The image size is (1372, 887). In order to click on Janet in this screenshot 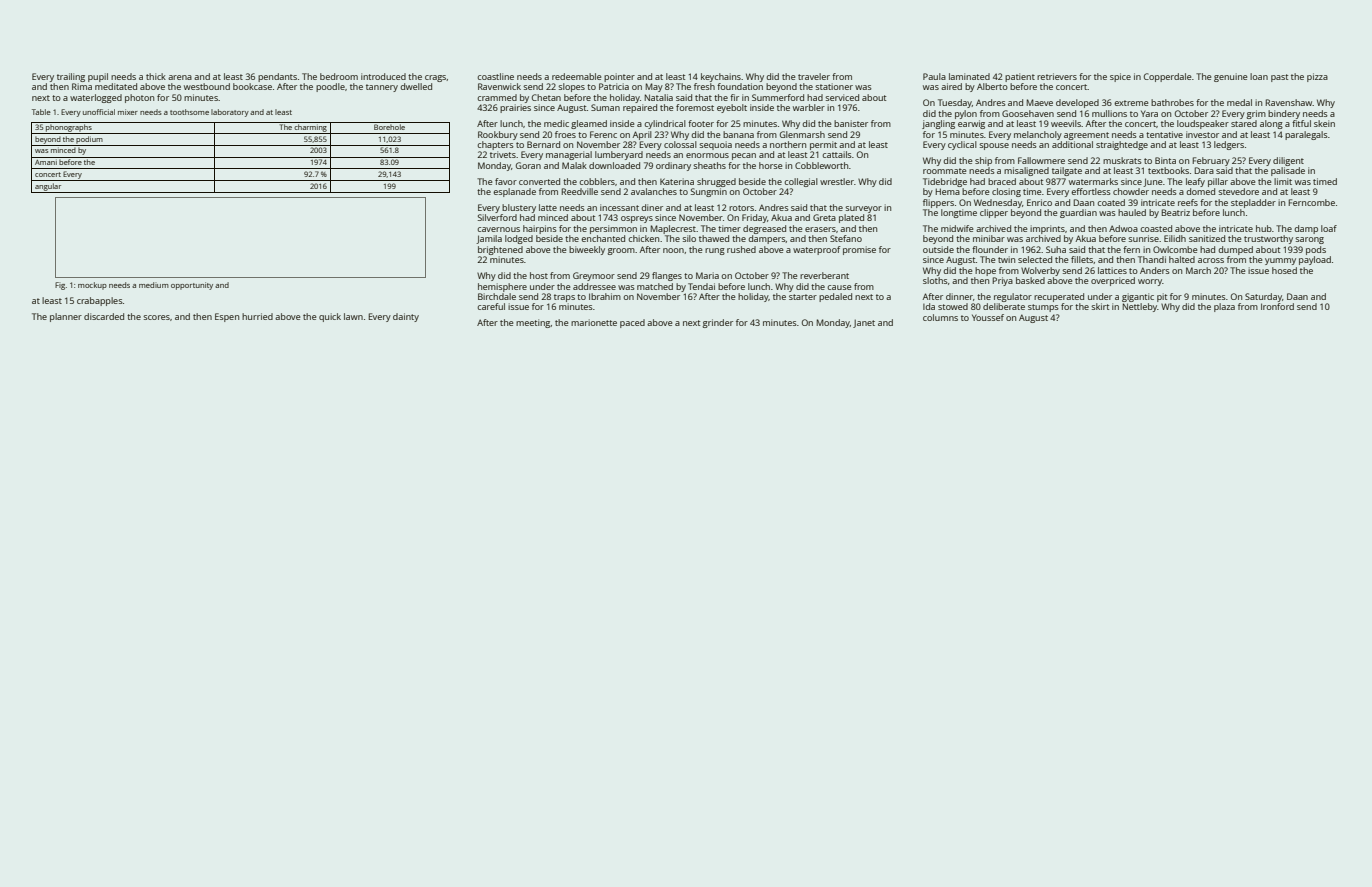, I will do `click(864, 324)`.
